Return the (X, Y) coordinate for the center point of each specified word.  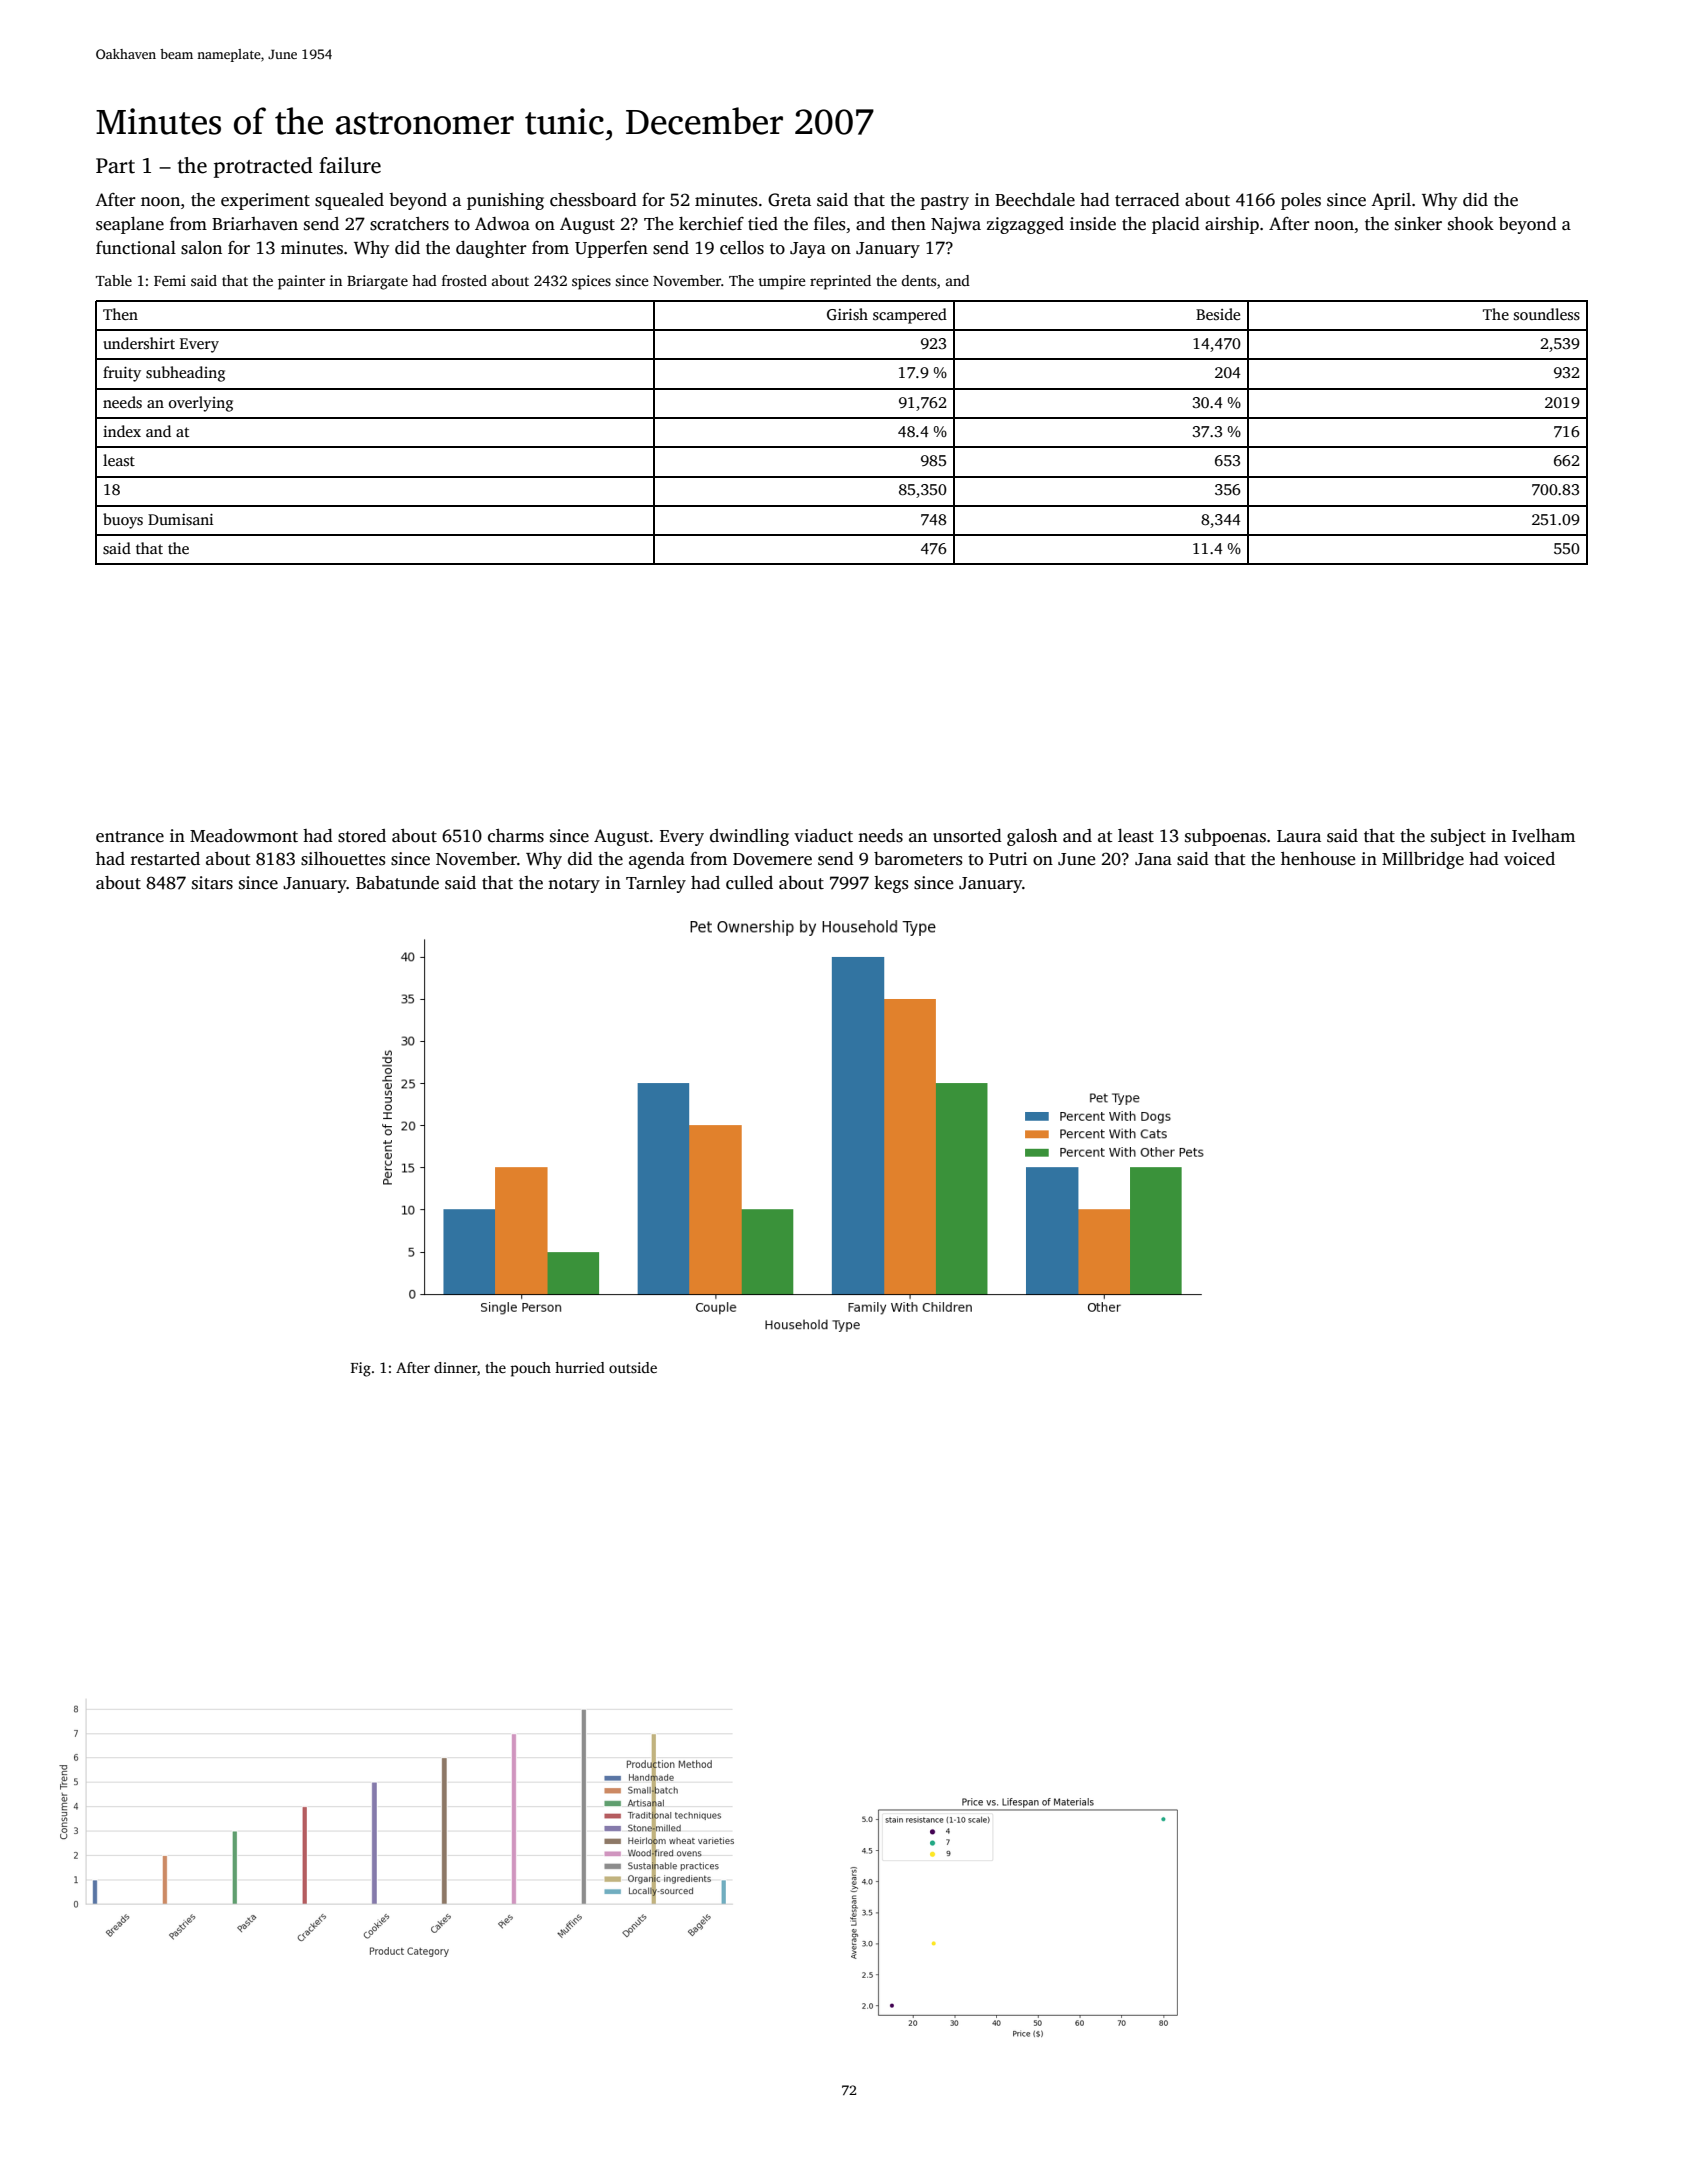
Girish (847, 314)
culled (749, 883)
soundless (1547, 314)
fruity (122, 374)
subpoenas (1225, 837)
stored (362, 836)
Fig (361, 1369)
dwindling (749, 837)
